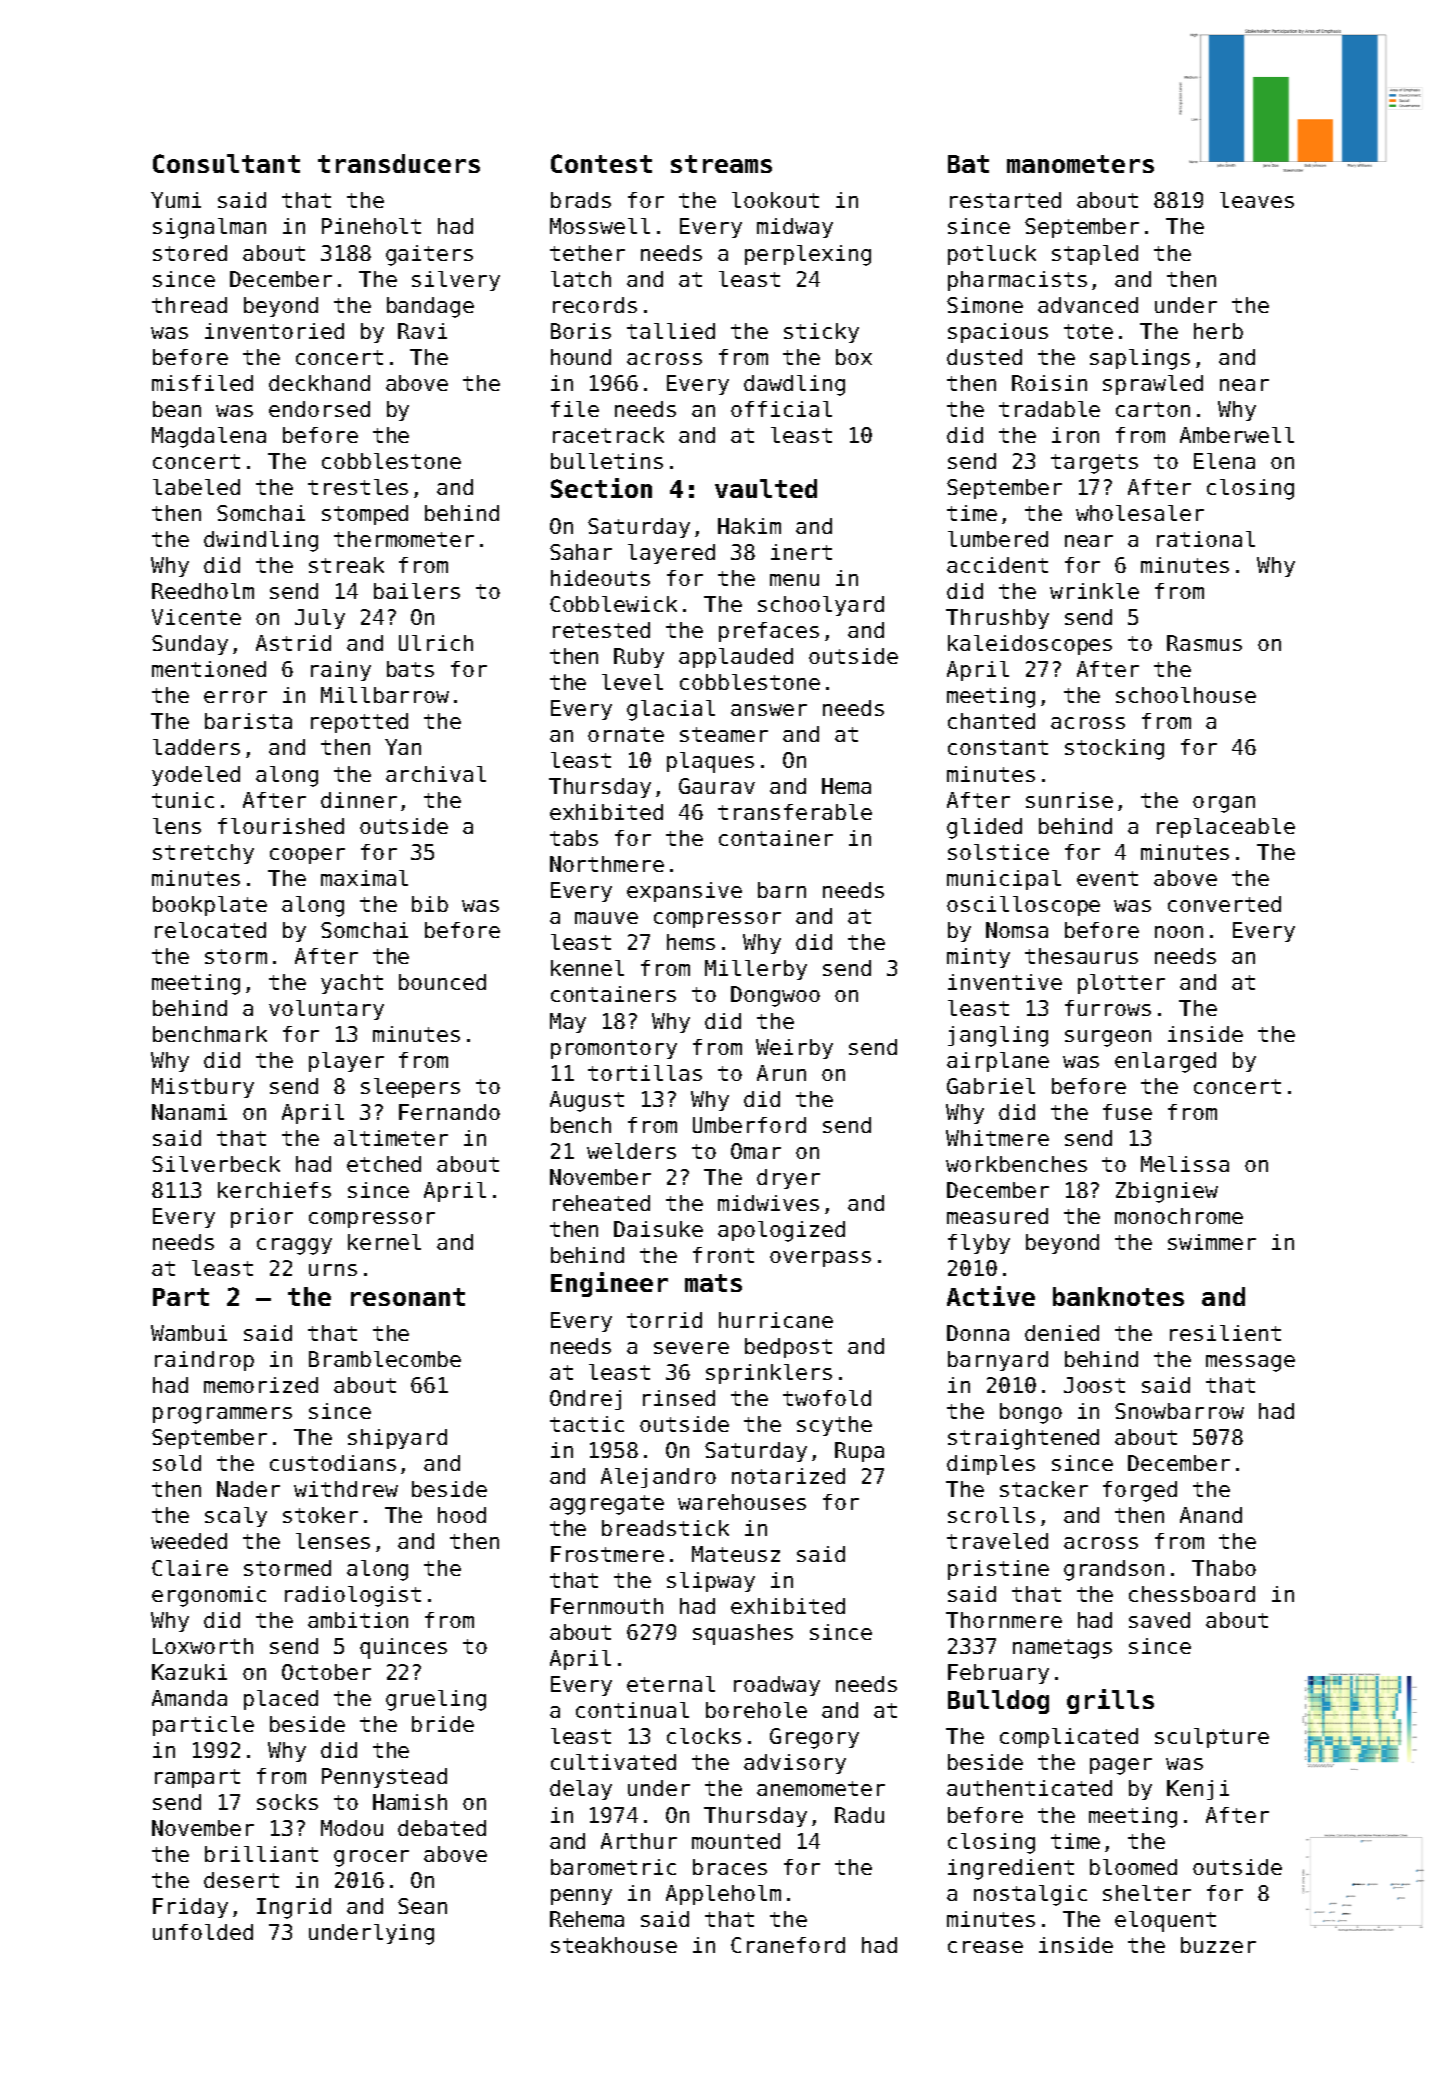 The width and height of the screenshot is (1450, 2100). What do you see at coordinates (430, 307) in the screenshot?
I see `bandage` at bounding box center [430, 307].
